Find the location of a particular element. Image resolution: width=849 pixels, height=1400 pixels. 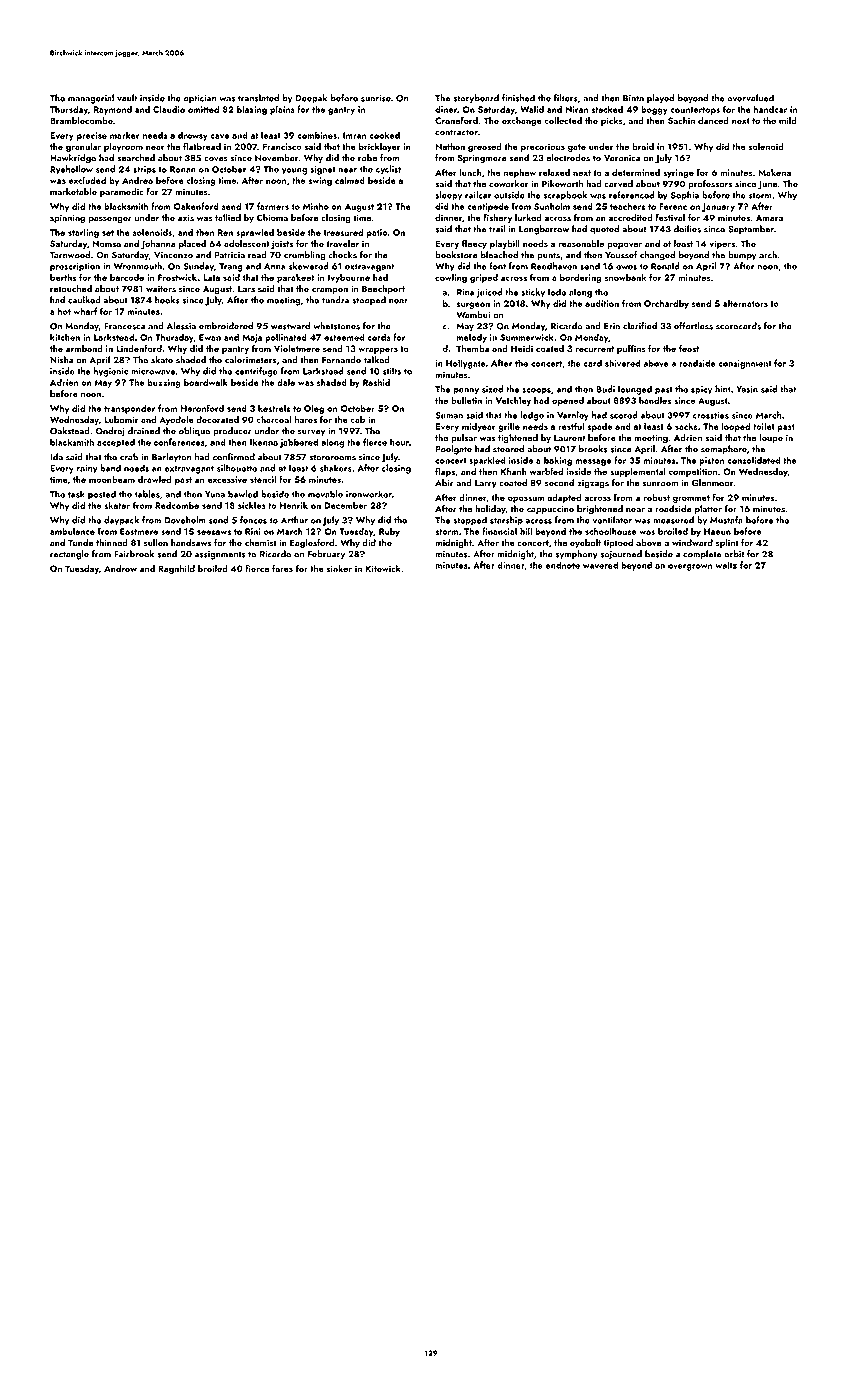

axis is located at coordinates (186, 217).
